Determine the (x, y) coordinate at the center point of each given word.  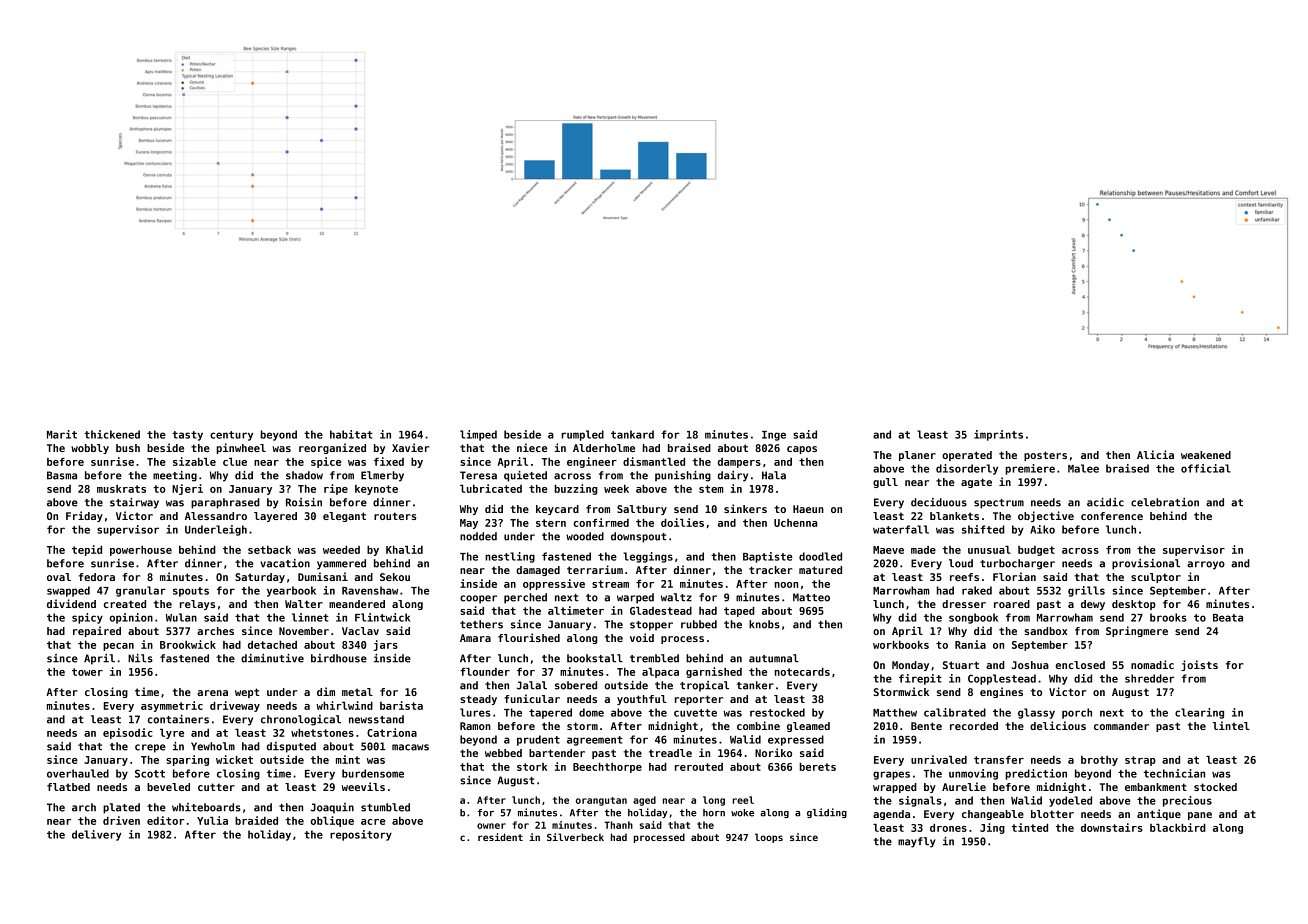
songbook (973, 618)
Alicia (1155, 454)
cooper (478, 599)
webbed (503, 753)
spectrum (999, 504)
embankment (1156, 787)
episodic (127, 733)
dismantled (654, 461)
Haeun (808, 509)
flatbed (68, 787)
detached (272, 645)
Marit (62, 434)
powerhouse (141, 551)
